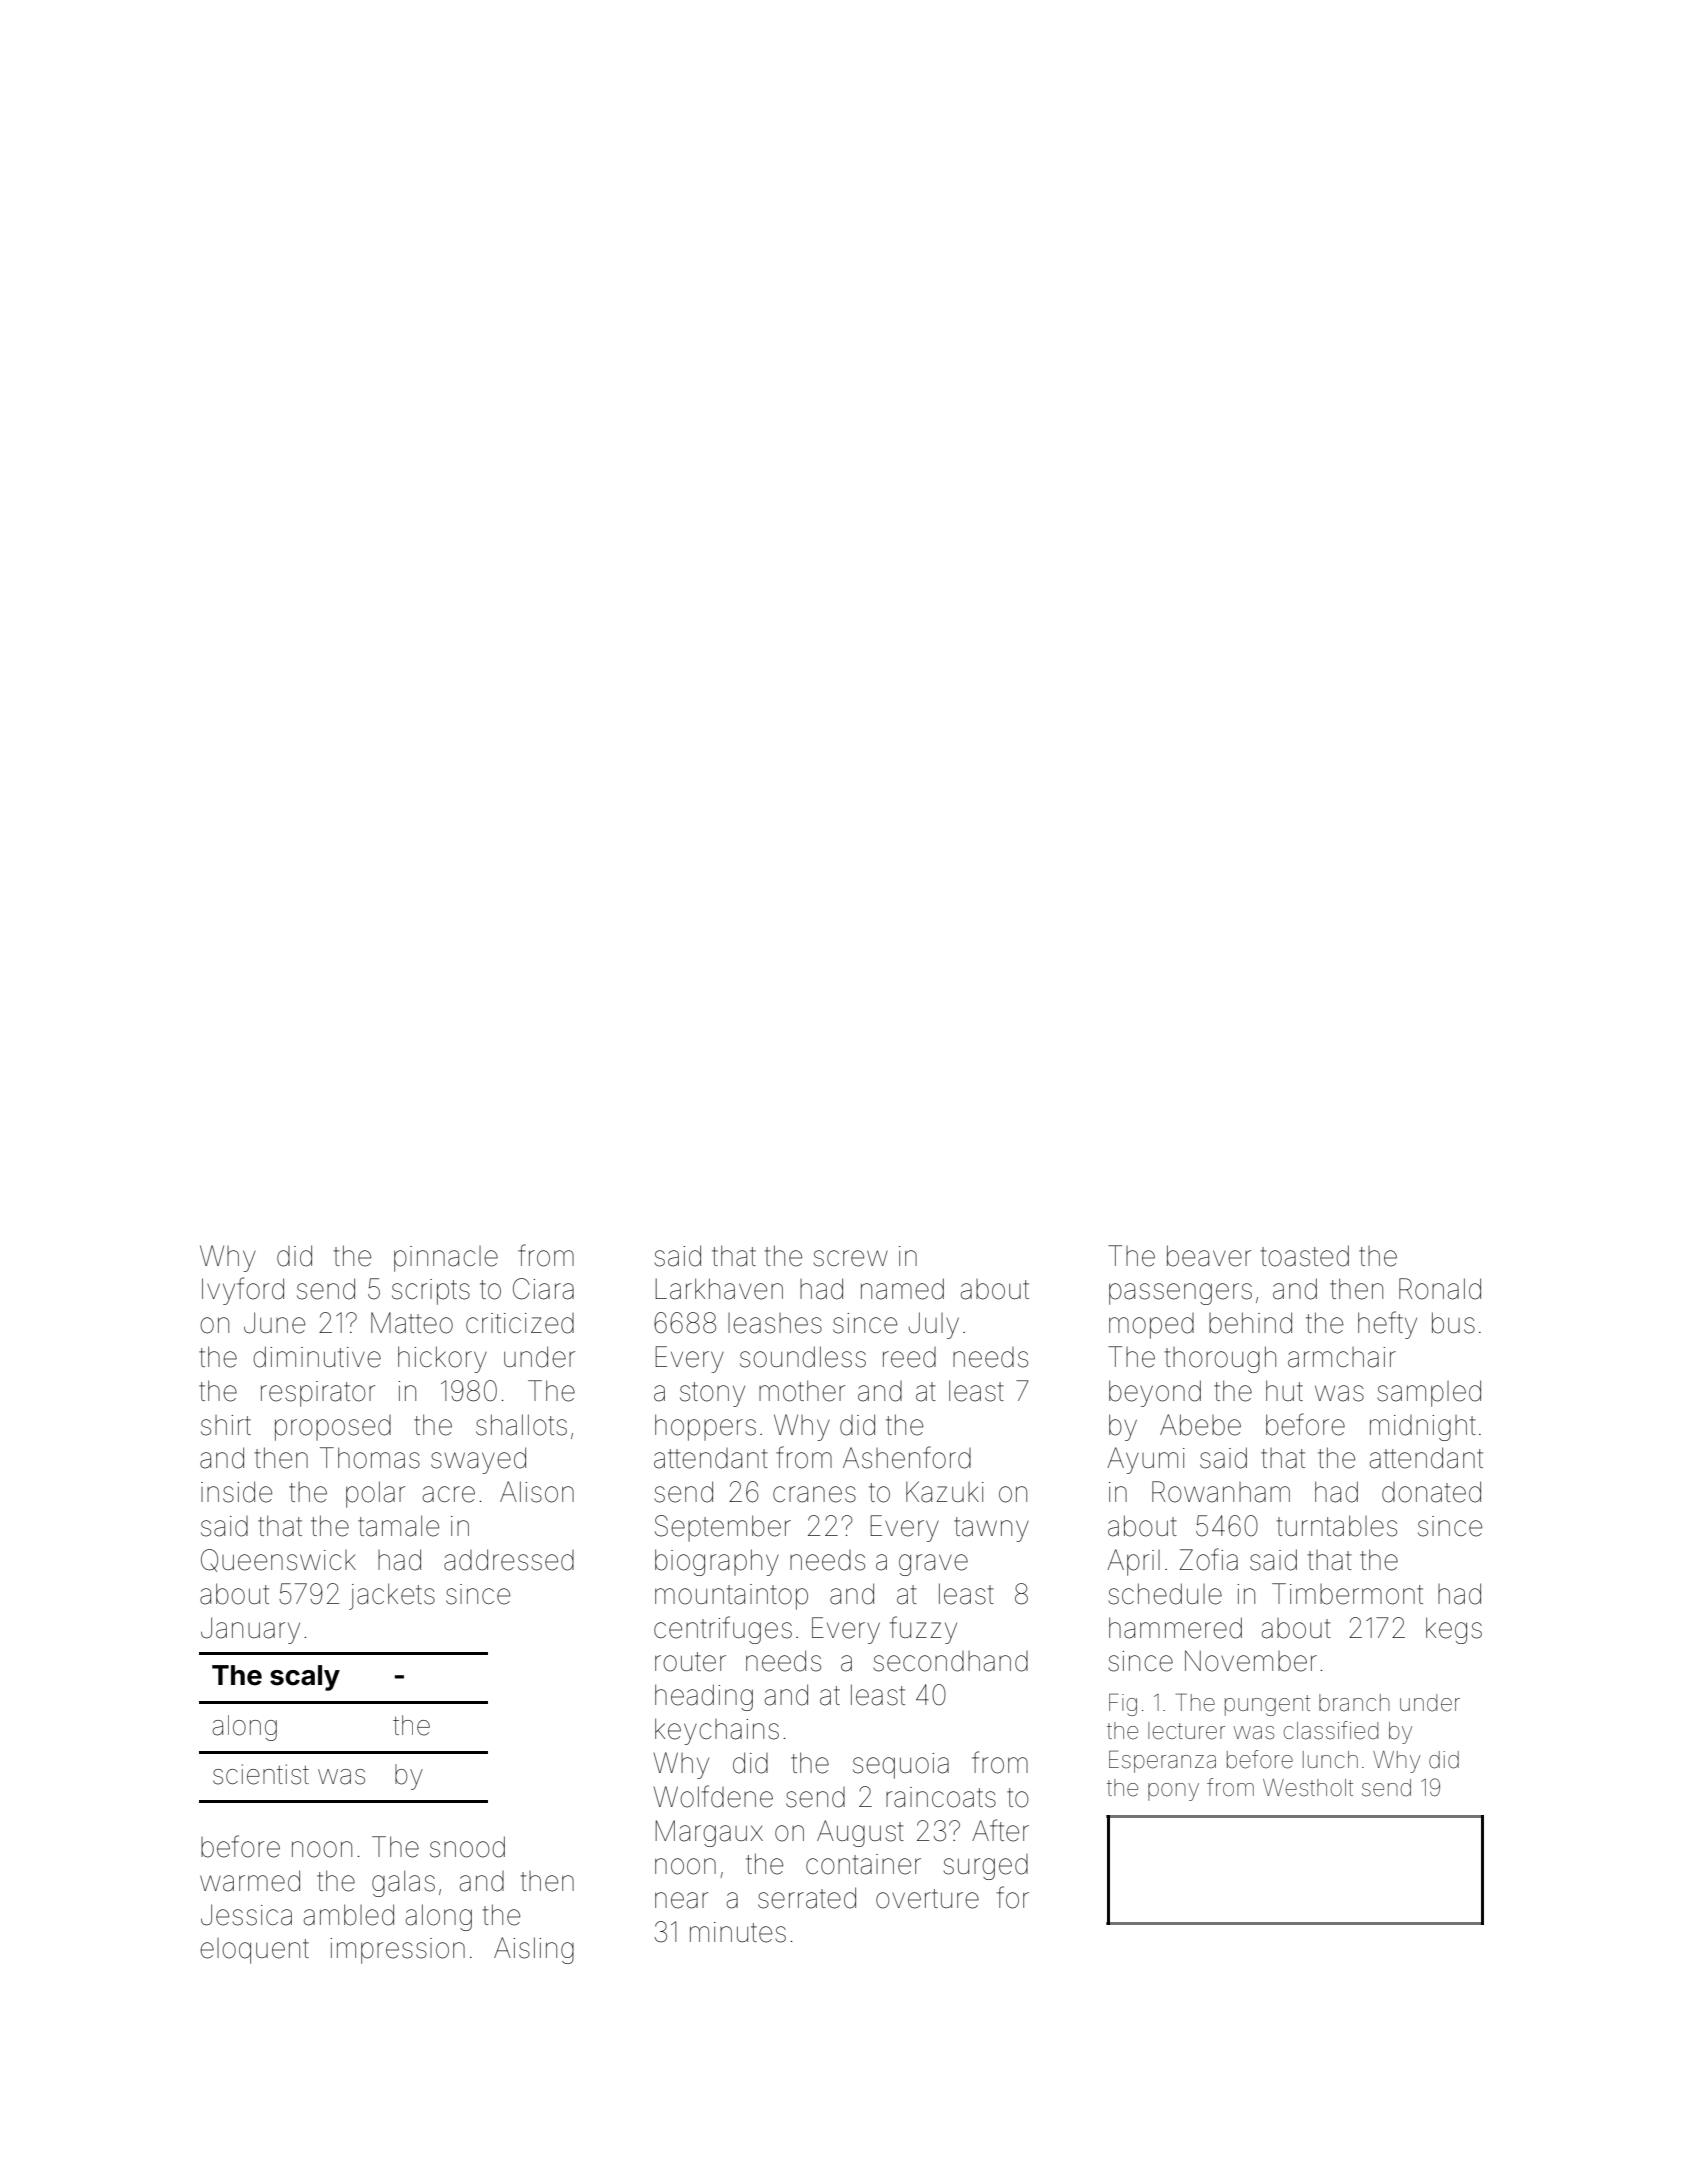  I want to click on scaly, so click(305, 1678).
